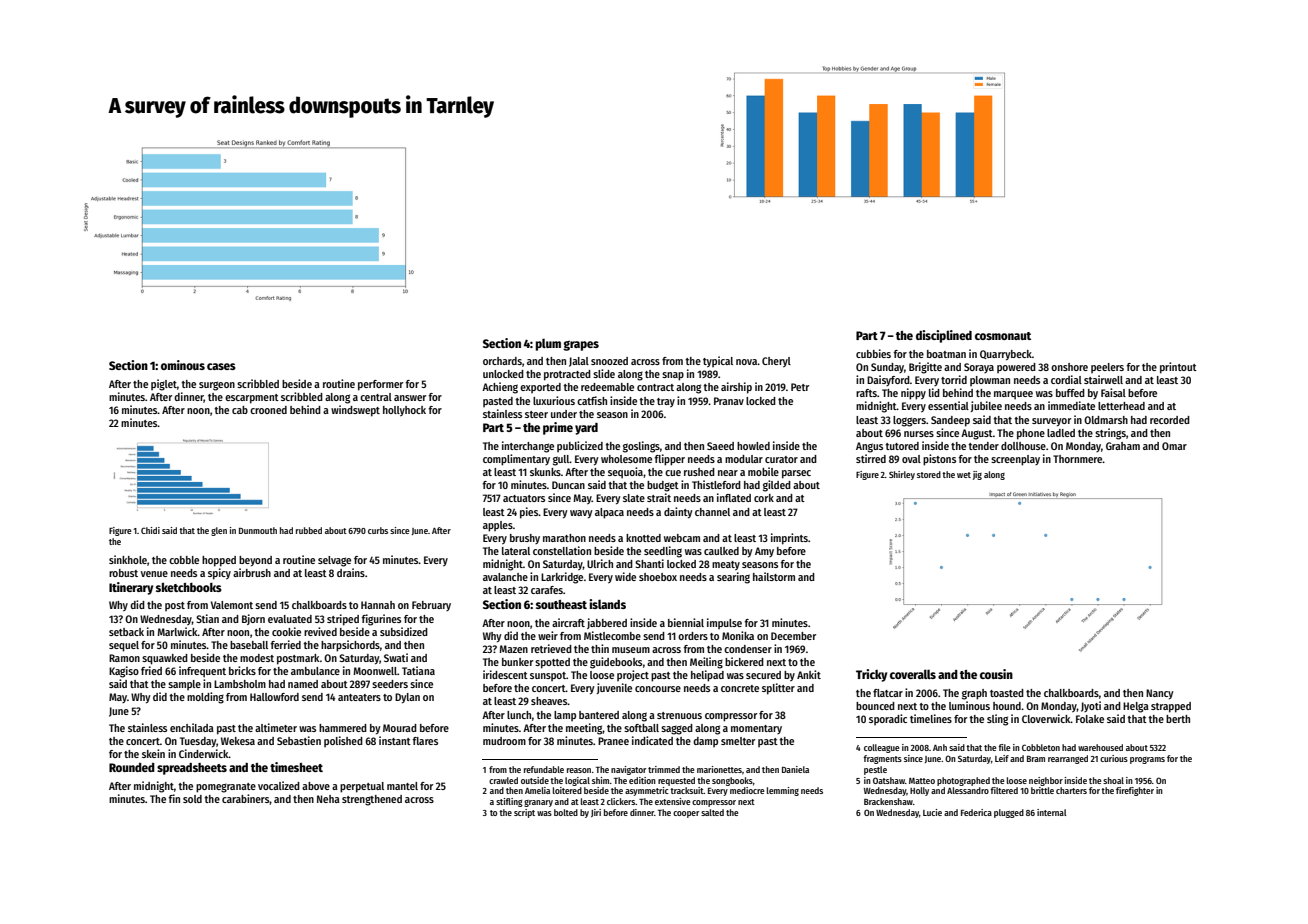 This image has width=1308, height=924. Describe the element at coordinates (548, 344) in the image. I see `plum` at that location.
